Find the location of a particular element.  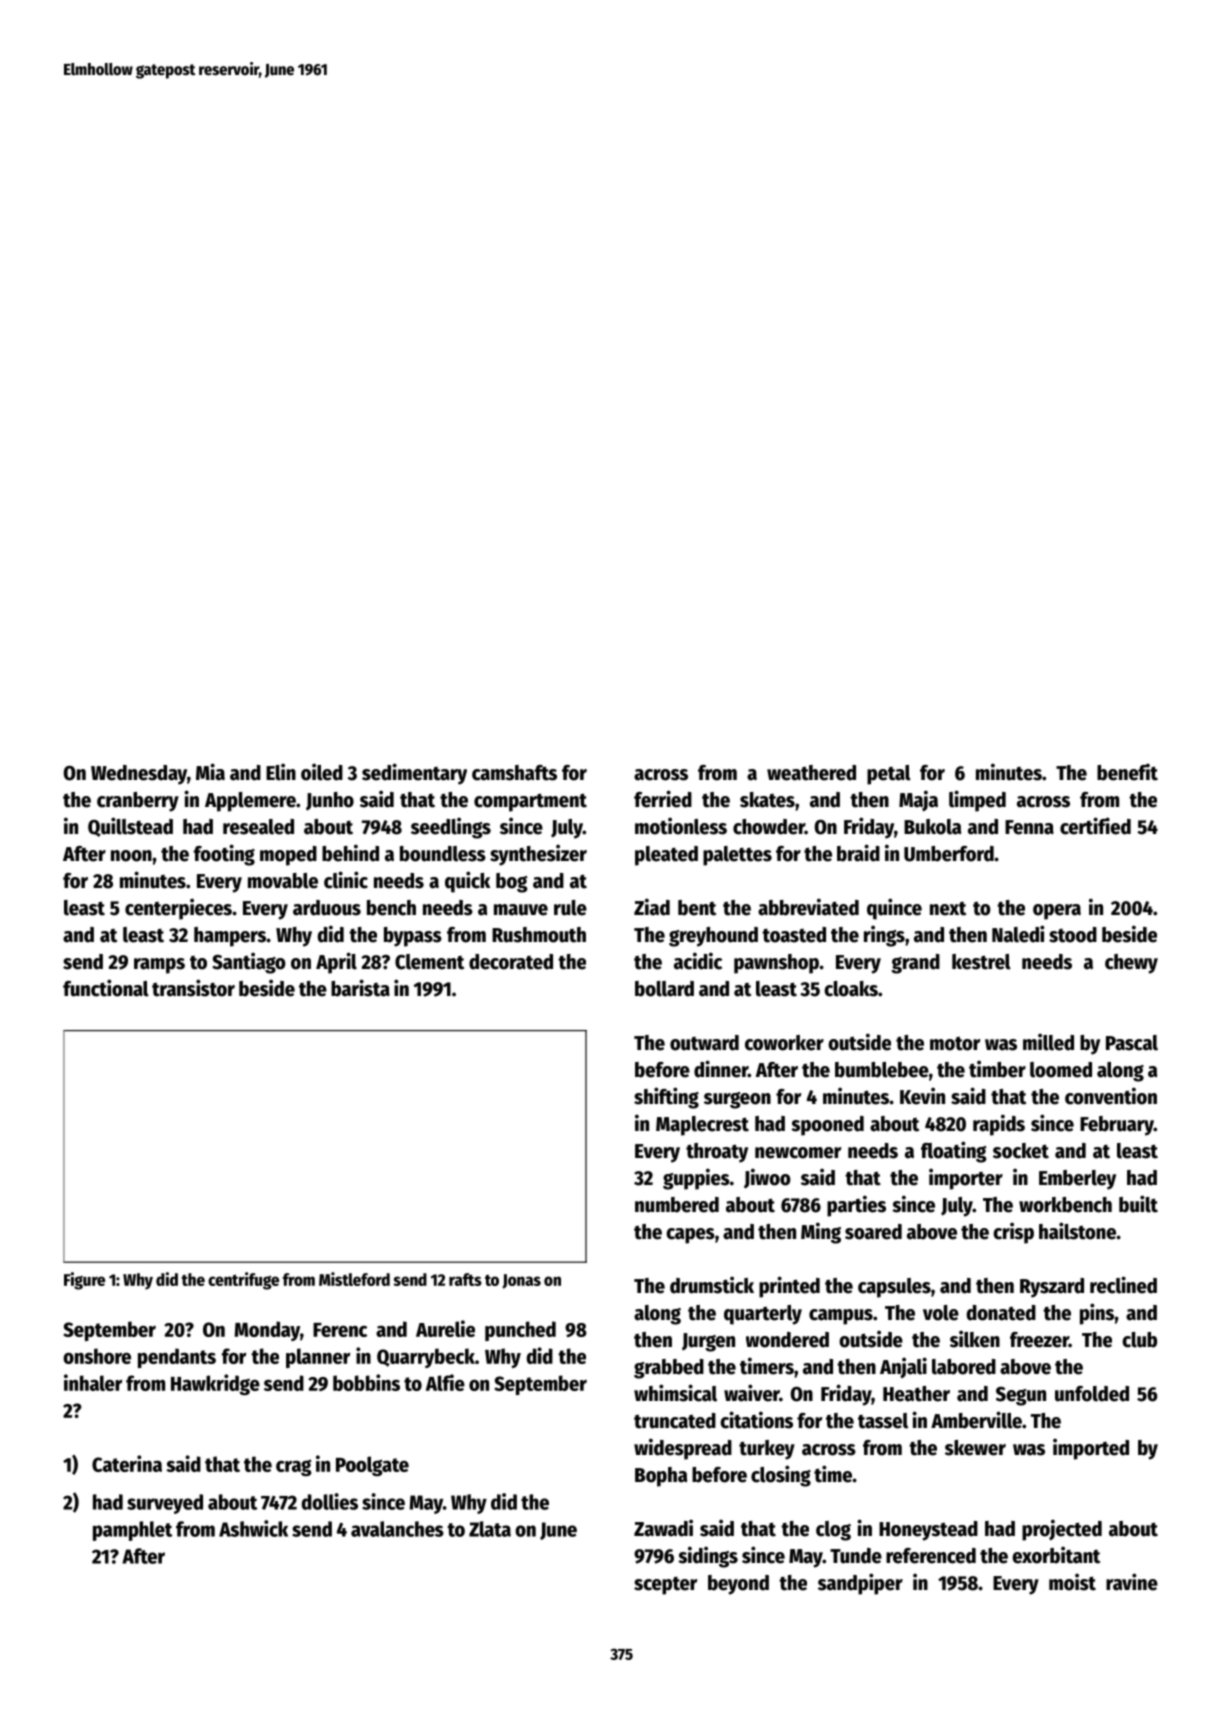

Mia is located at coordinates (210, 772).
